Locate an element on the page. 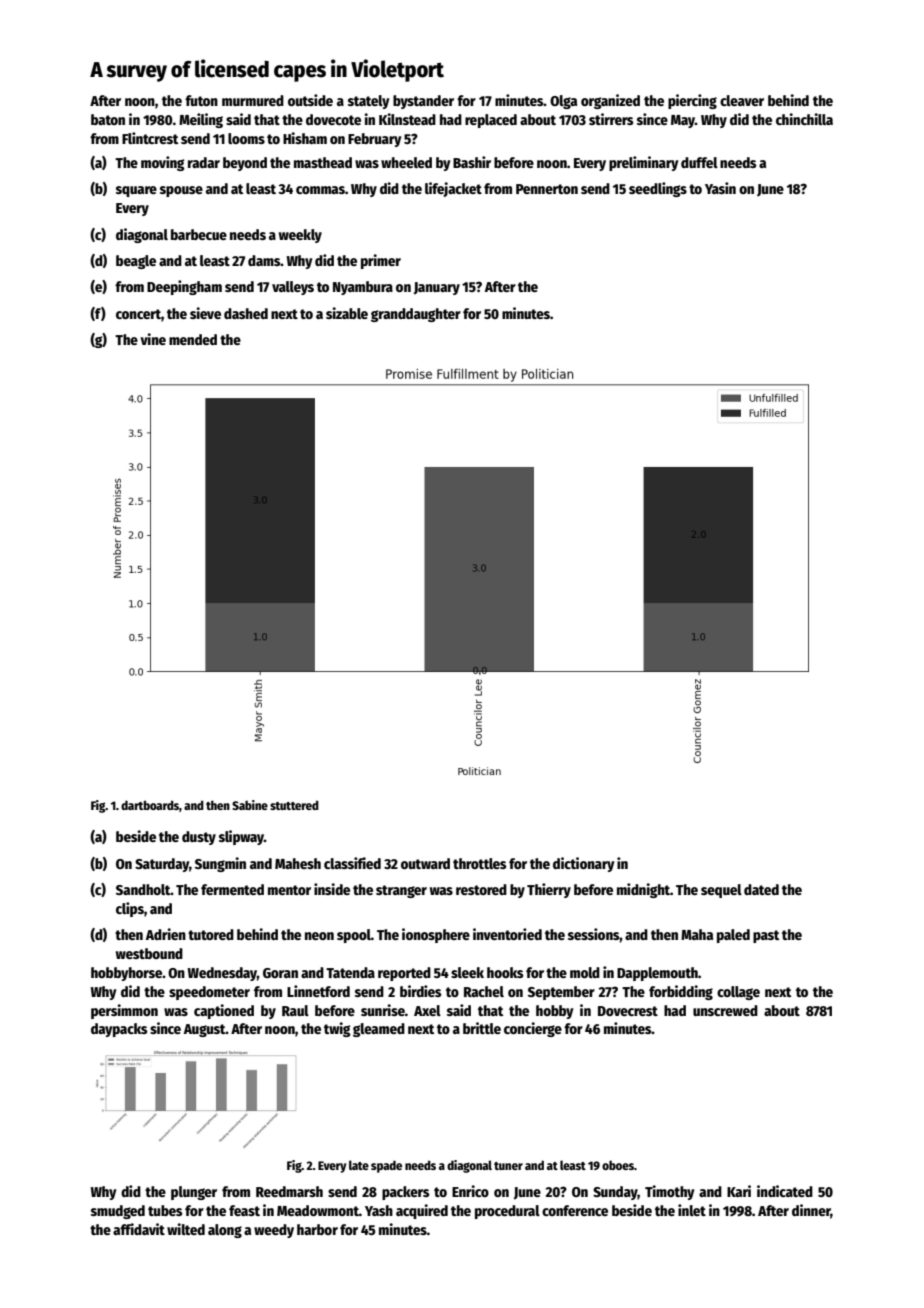 This document has width=924, height=1308. Sabine is located at coordinates (250, 805).
